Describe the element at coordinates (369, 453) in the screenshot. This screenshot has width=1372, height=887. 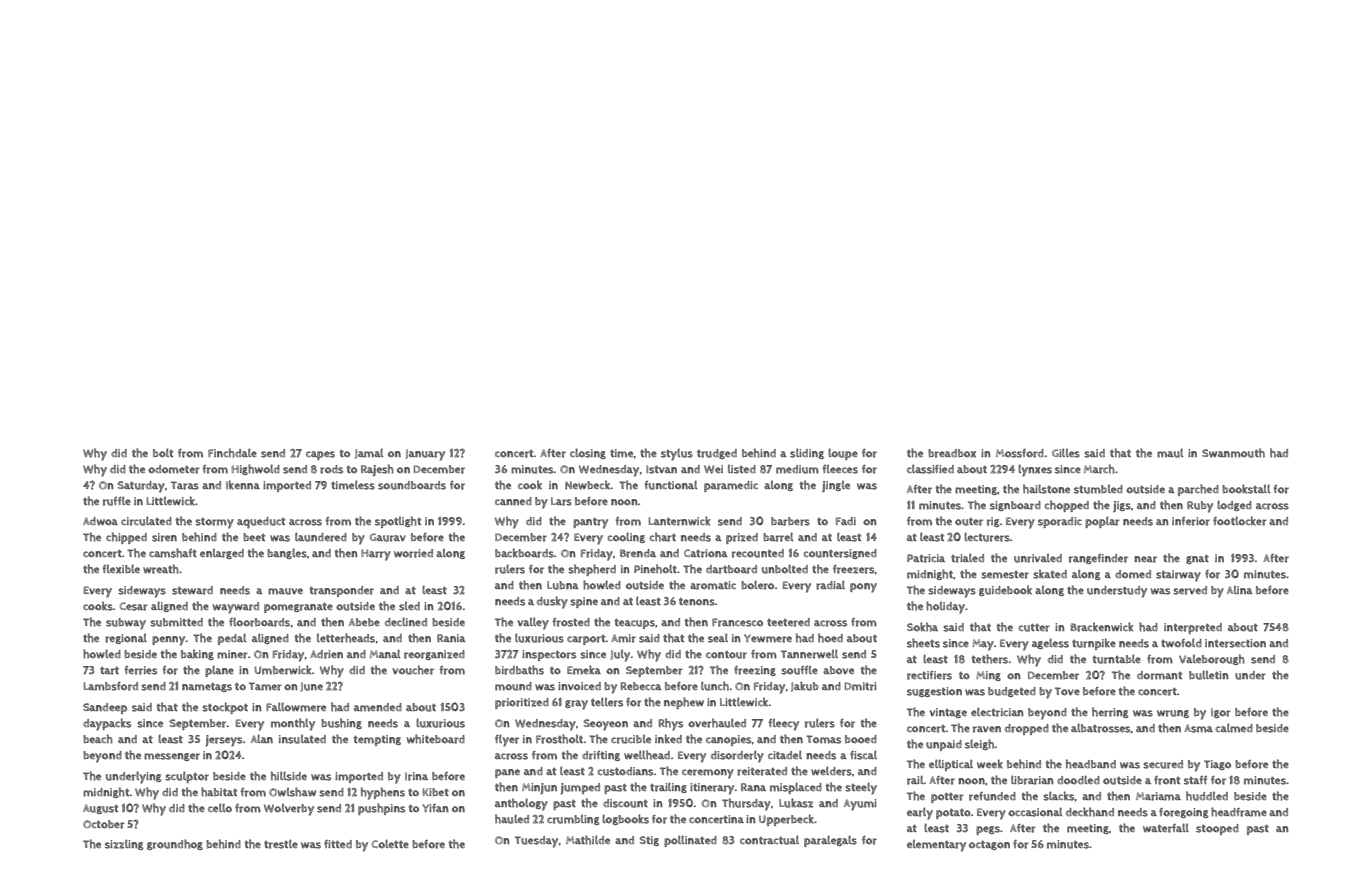
I see `Jamal` at that location.
